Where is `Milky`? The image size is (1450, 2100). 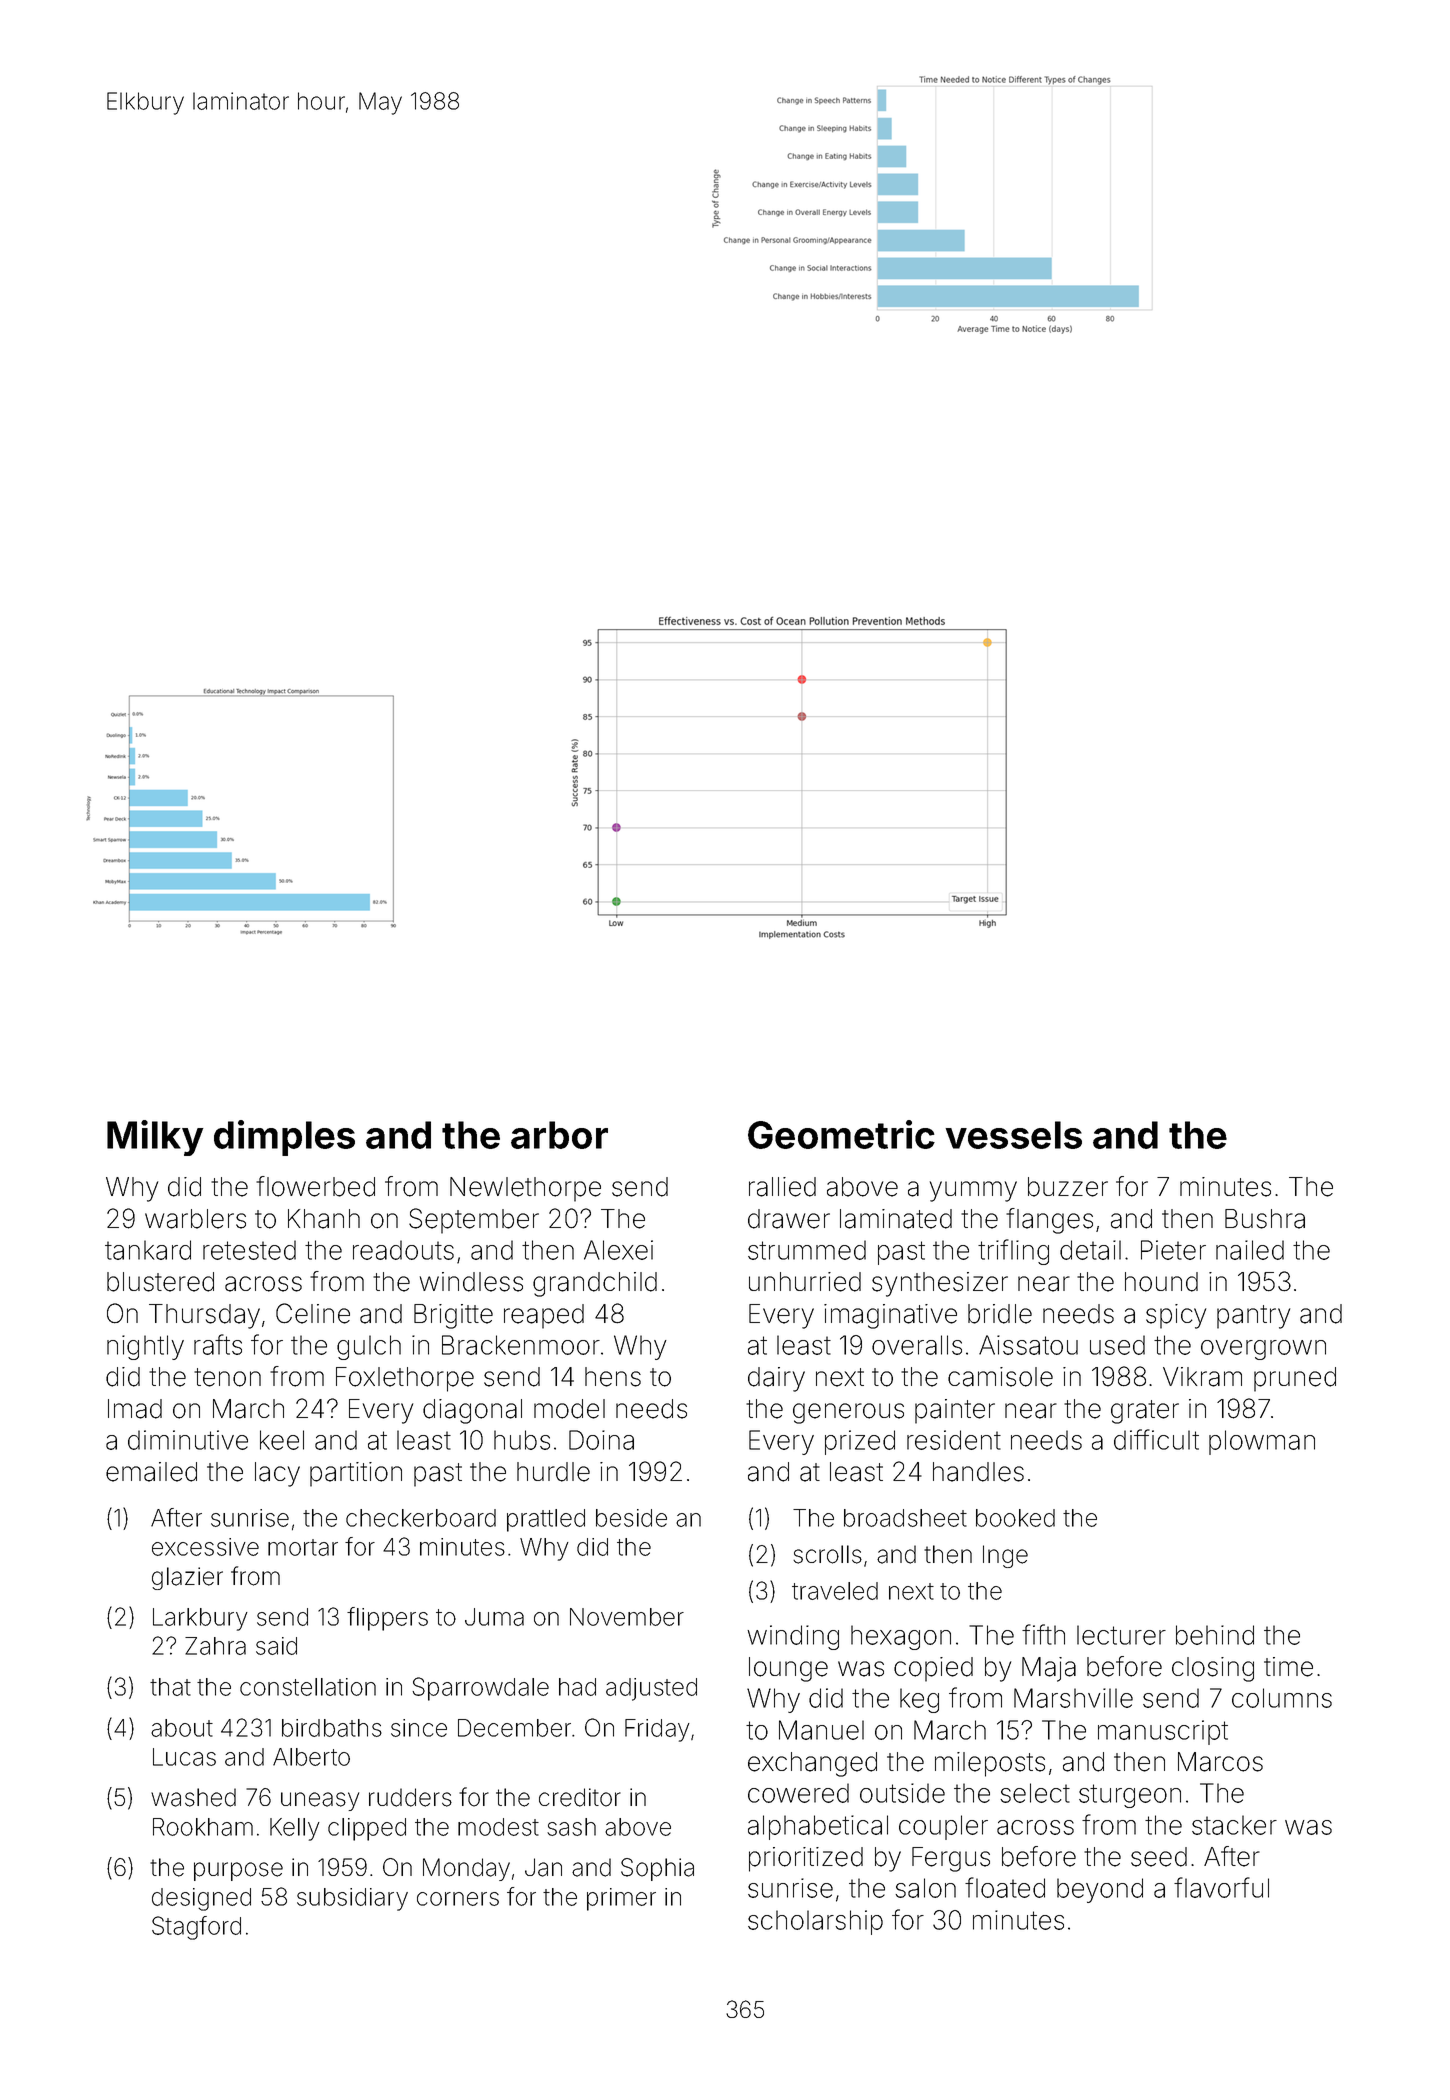
Milky is located at coordinates (155, 1138).
